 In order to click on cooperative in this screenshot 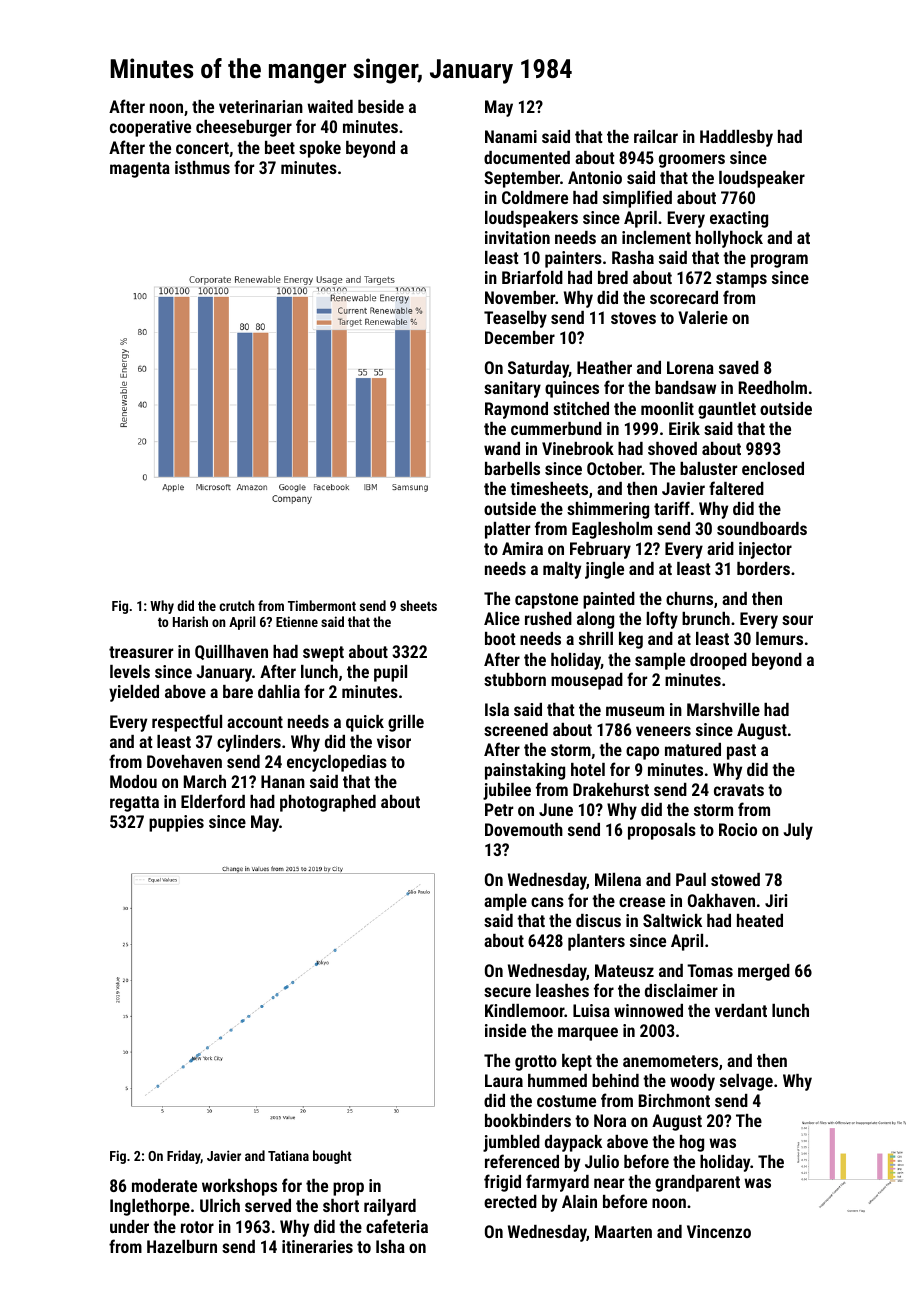, I will do `click(150, 128)`.
